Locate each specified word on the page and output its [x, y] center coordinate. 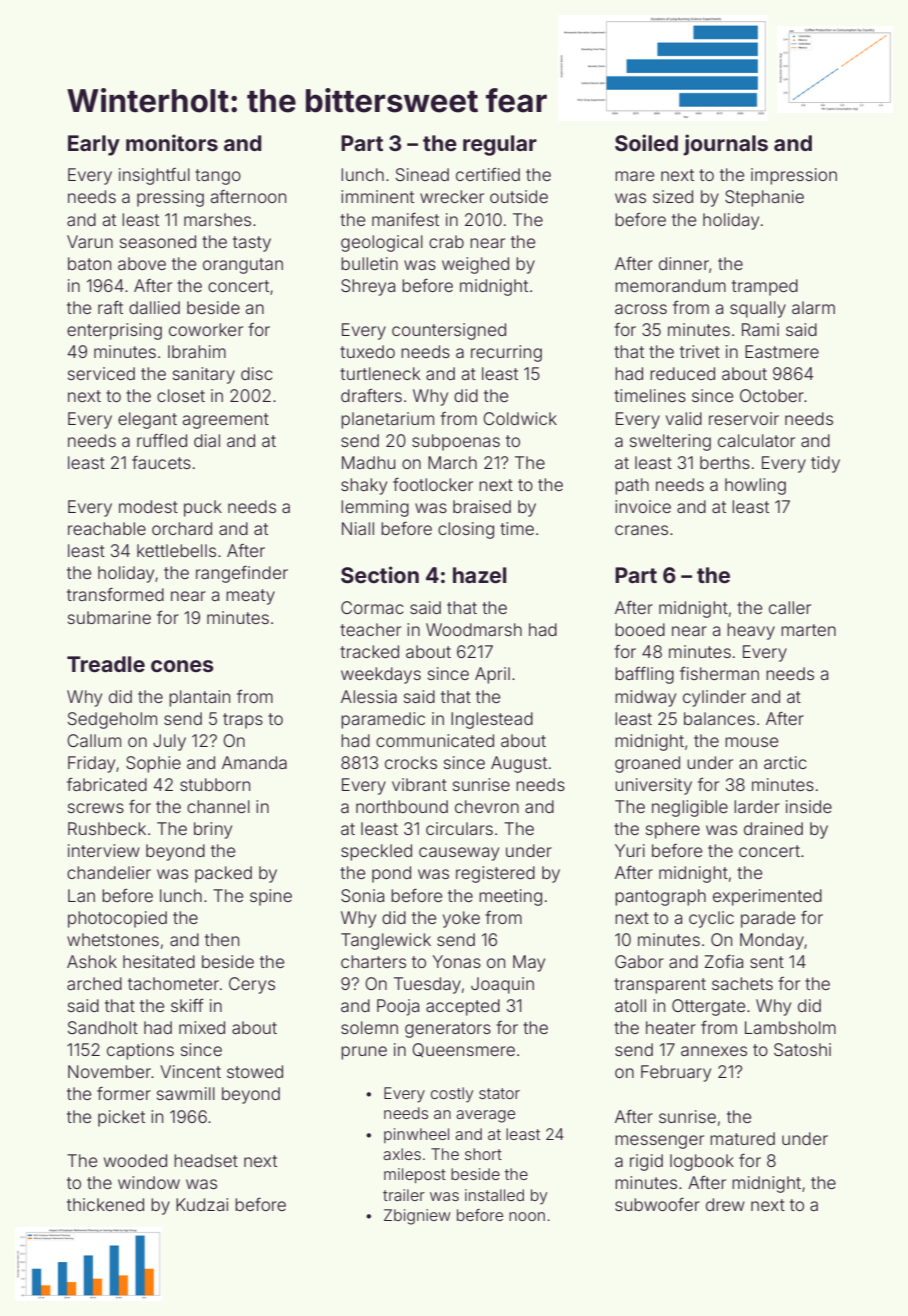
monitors [172, 142]
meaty [250, 597]
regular [500, 145]
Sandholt [103, 1027]
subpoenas [456, 442]
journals [725, 145]
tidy [825, 464]
